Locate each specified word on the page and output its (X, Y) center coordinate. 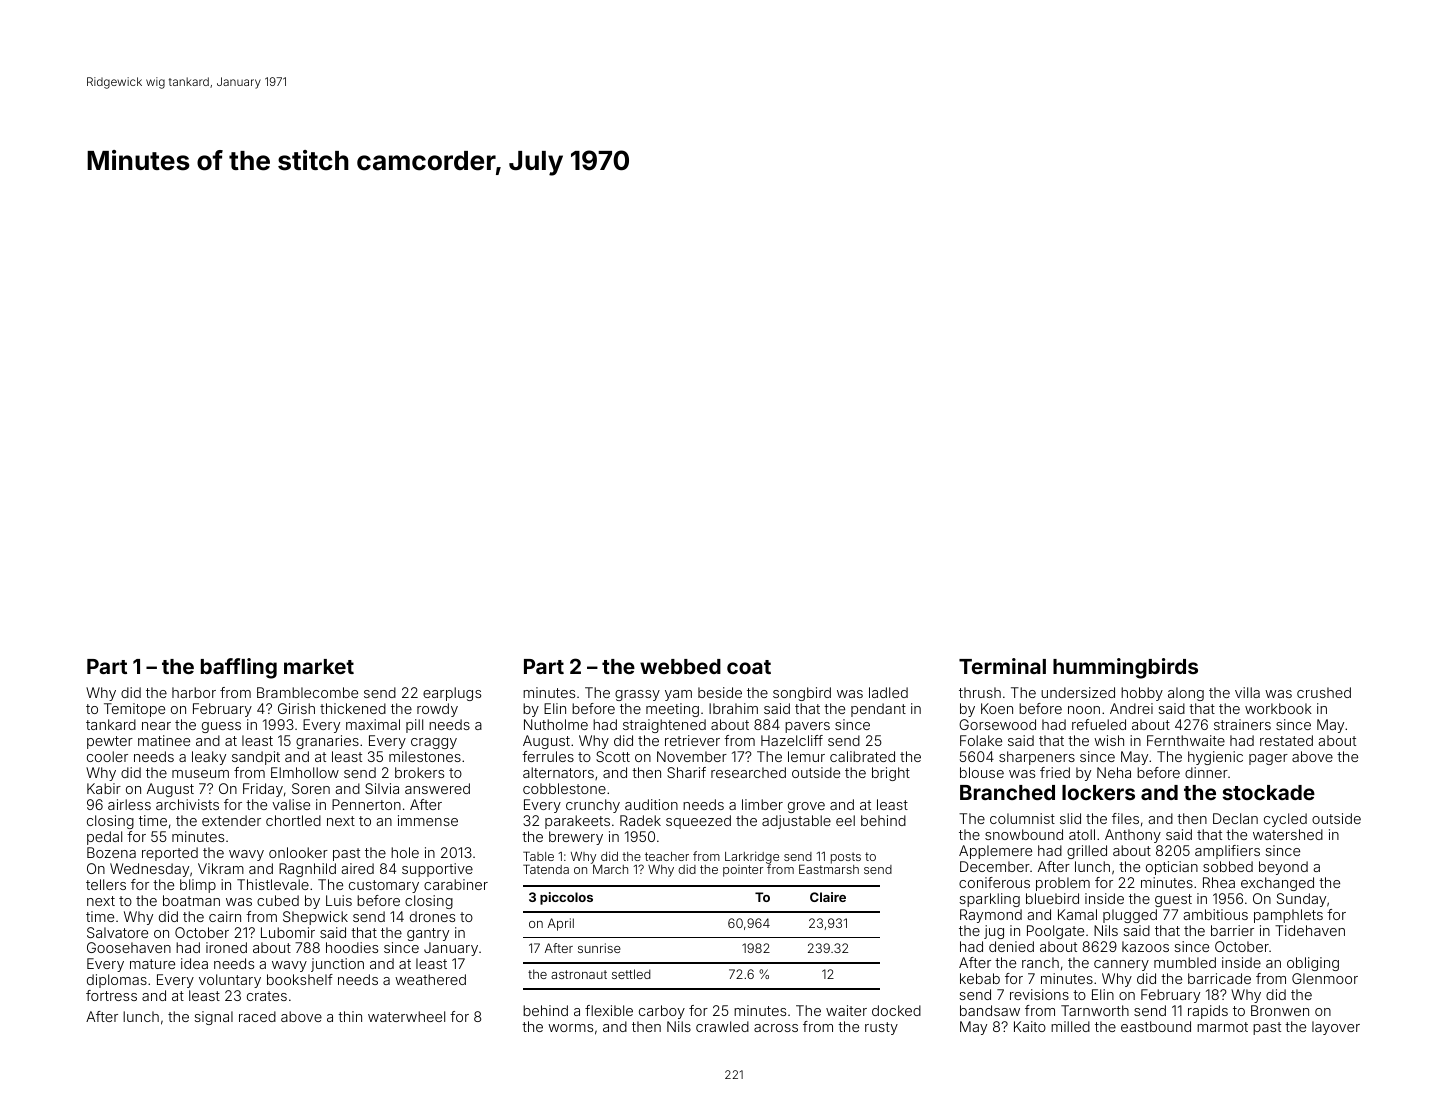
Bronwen (1280, 1010)
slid (1070, 818)
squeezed (698, 822)
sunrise (599, 948)
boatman (191, 900)
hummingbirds (1125, 668)
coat (749, 667)
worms (570, 1028)
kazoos (1145, 946)
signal (213, 1018)
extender (231, 820)
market (319, 666)
